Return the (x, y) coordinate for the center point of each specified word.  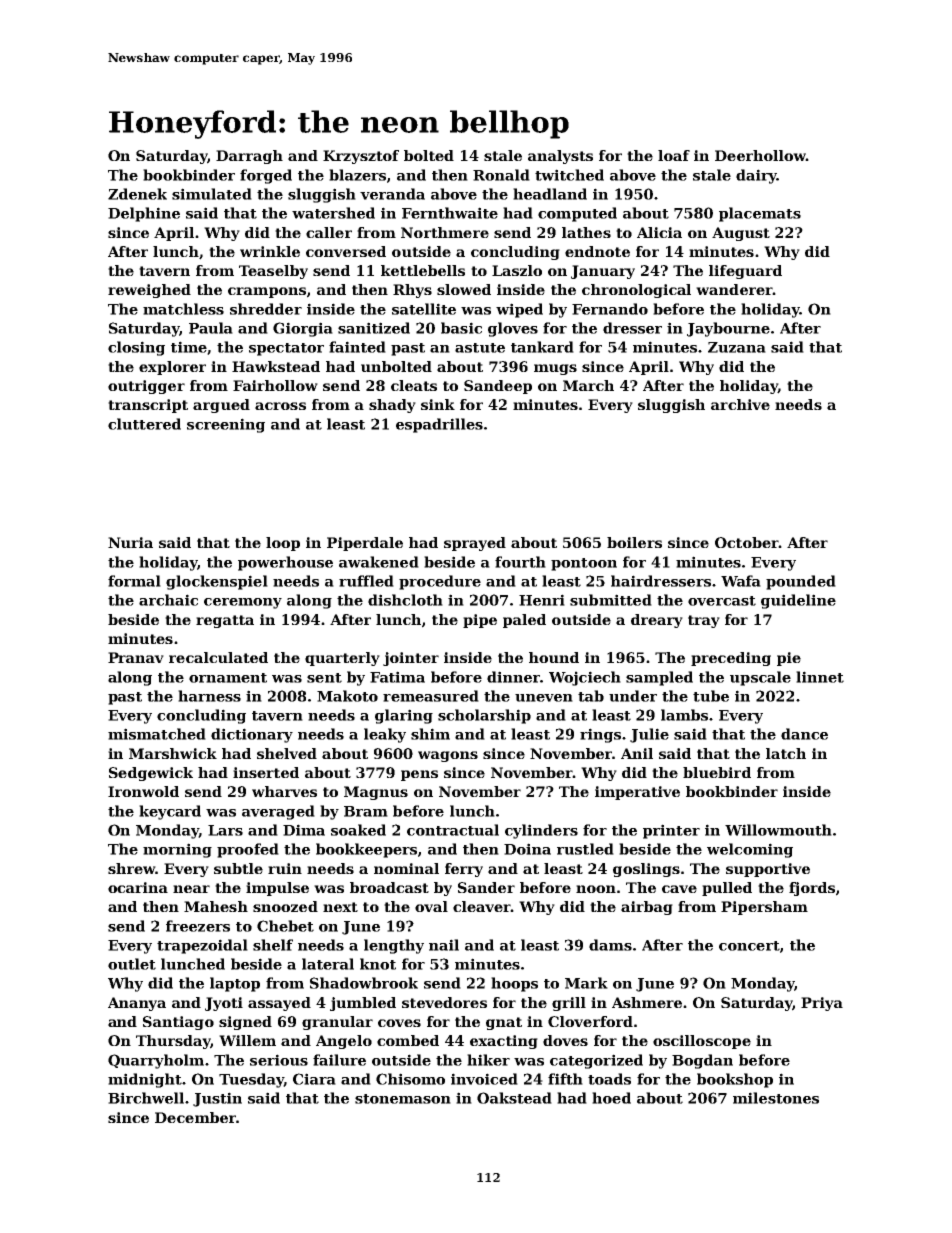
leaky (385, 735)
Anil (637, 753)
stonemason (403, 1099)
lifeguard (745, 272)
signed (245, 1023)
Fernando (610, 309)
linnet (820, 677)
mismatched (157, 734)
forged (266, 176)
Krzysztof (361, 157)
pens (419, 775)
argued (221, 406)
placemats (760, 214)
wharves (284, 791)
